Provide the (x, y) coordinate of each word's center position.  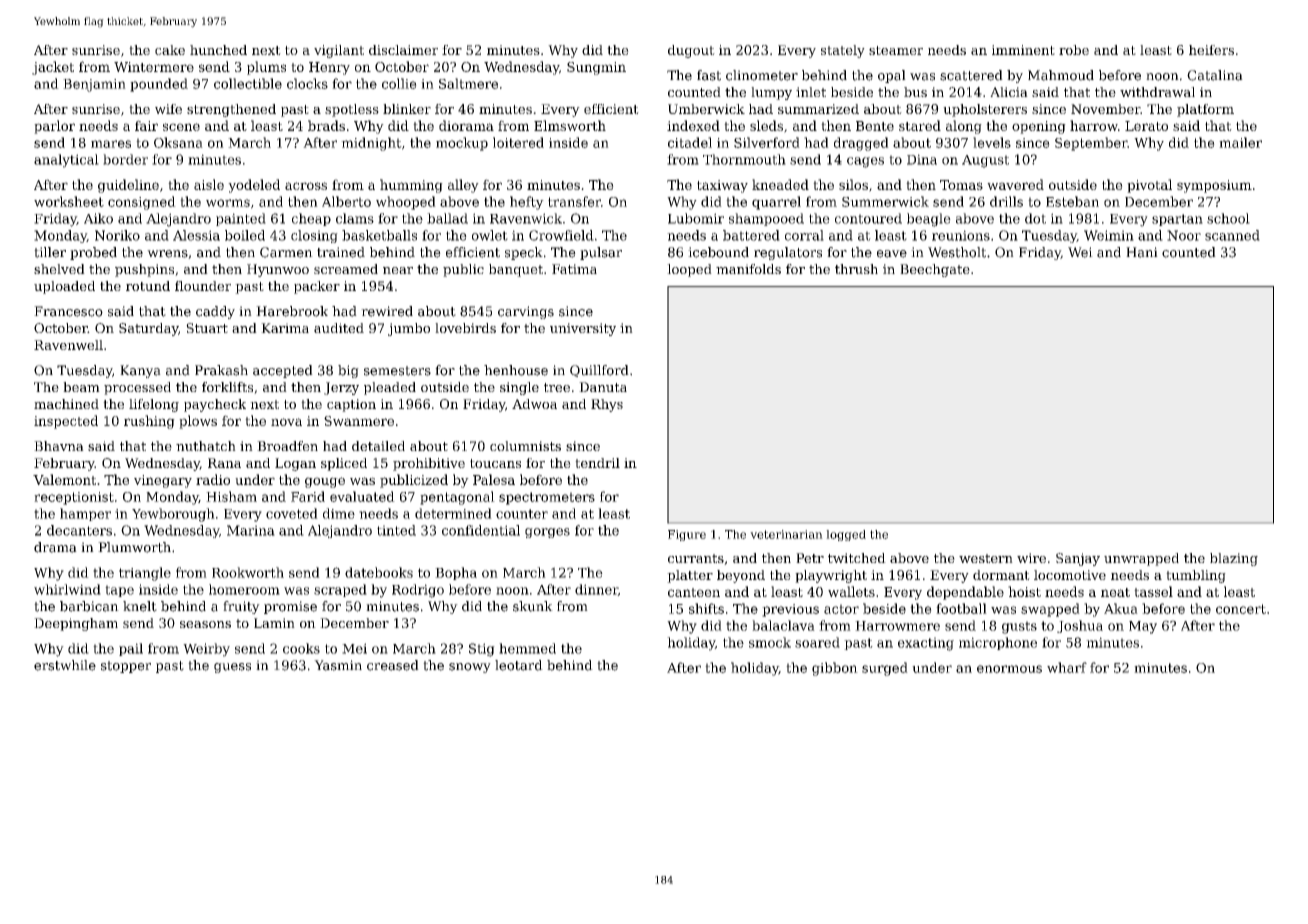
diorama (466, 125)
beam (81, 387)
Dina (922, 159)
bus (915, 92)
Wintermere (154, 67)
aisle (209, 184)
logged (846, 535)
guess (232, 668)
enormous (1009, 669)
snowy (470, 668)
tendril (597, 463)
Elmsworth (570, 125)
